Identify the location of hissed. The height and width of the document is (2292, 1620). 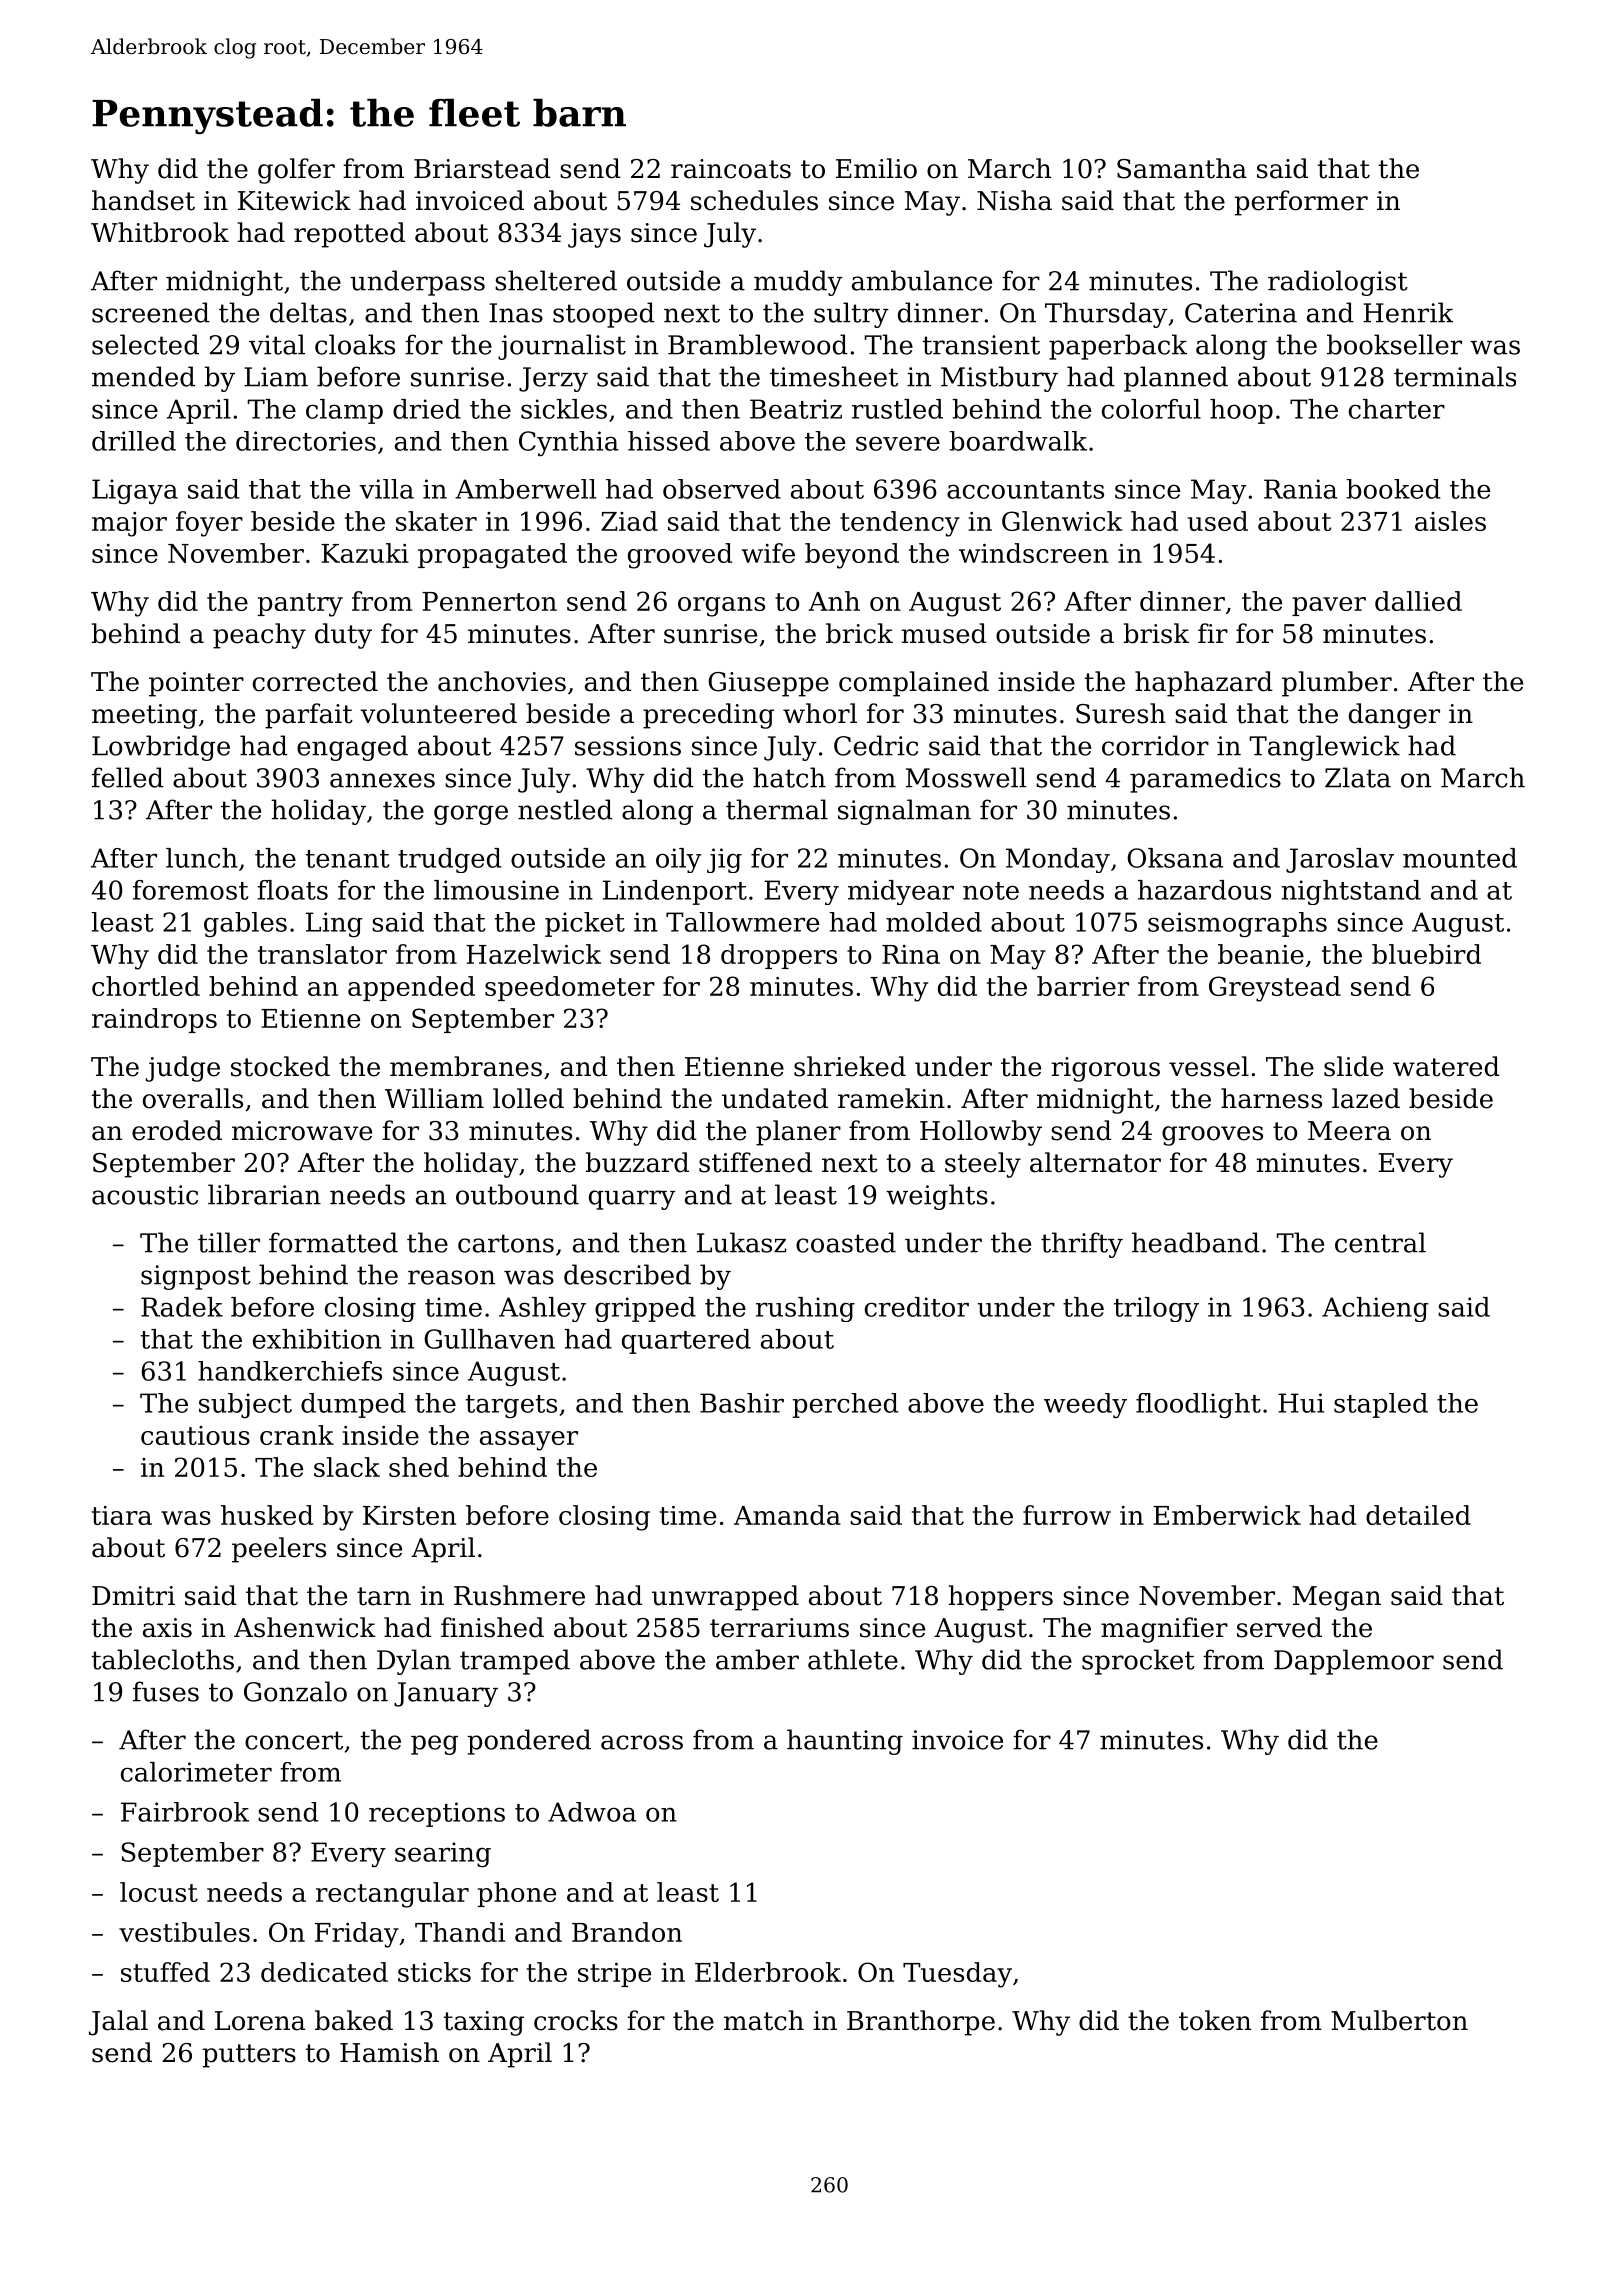
(669, 441).
